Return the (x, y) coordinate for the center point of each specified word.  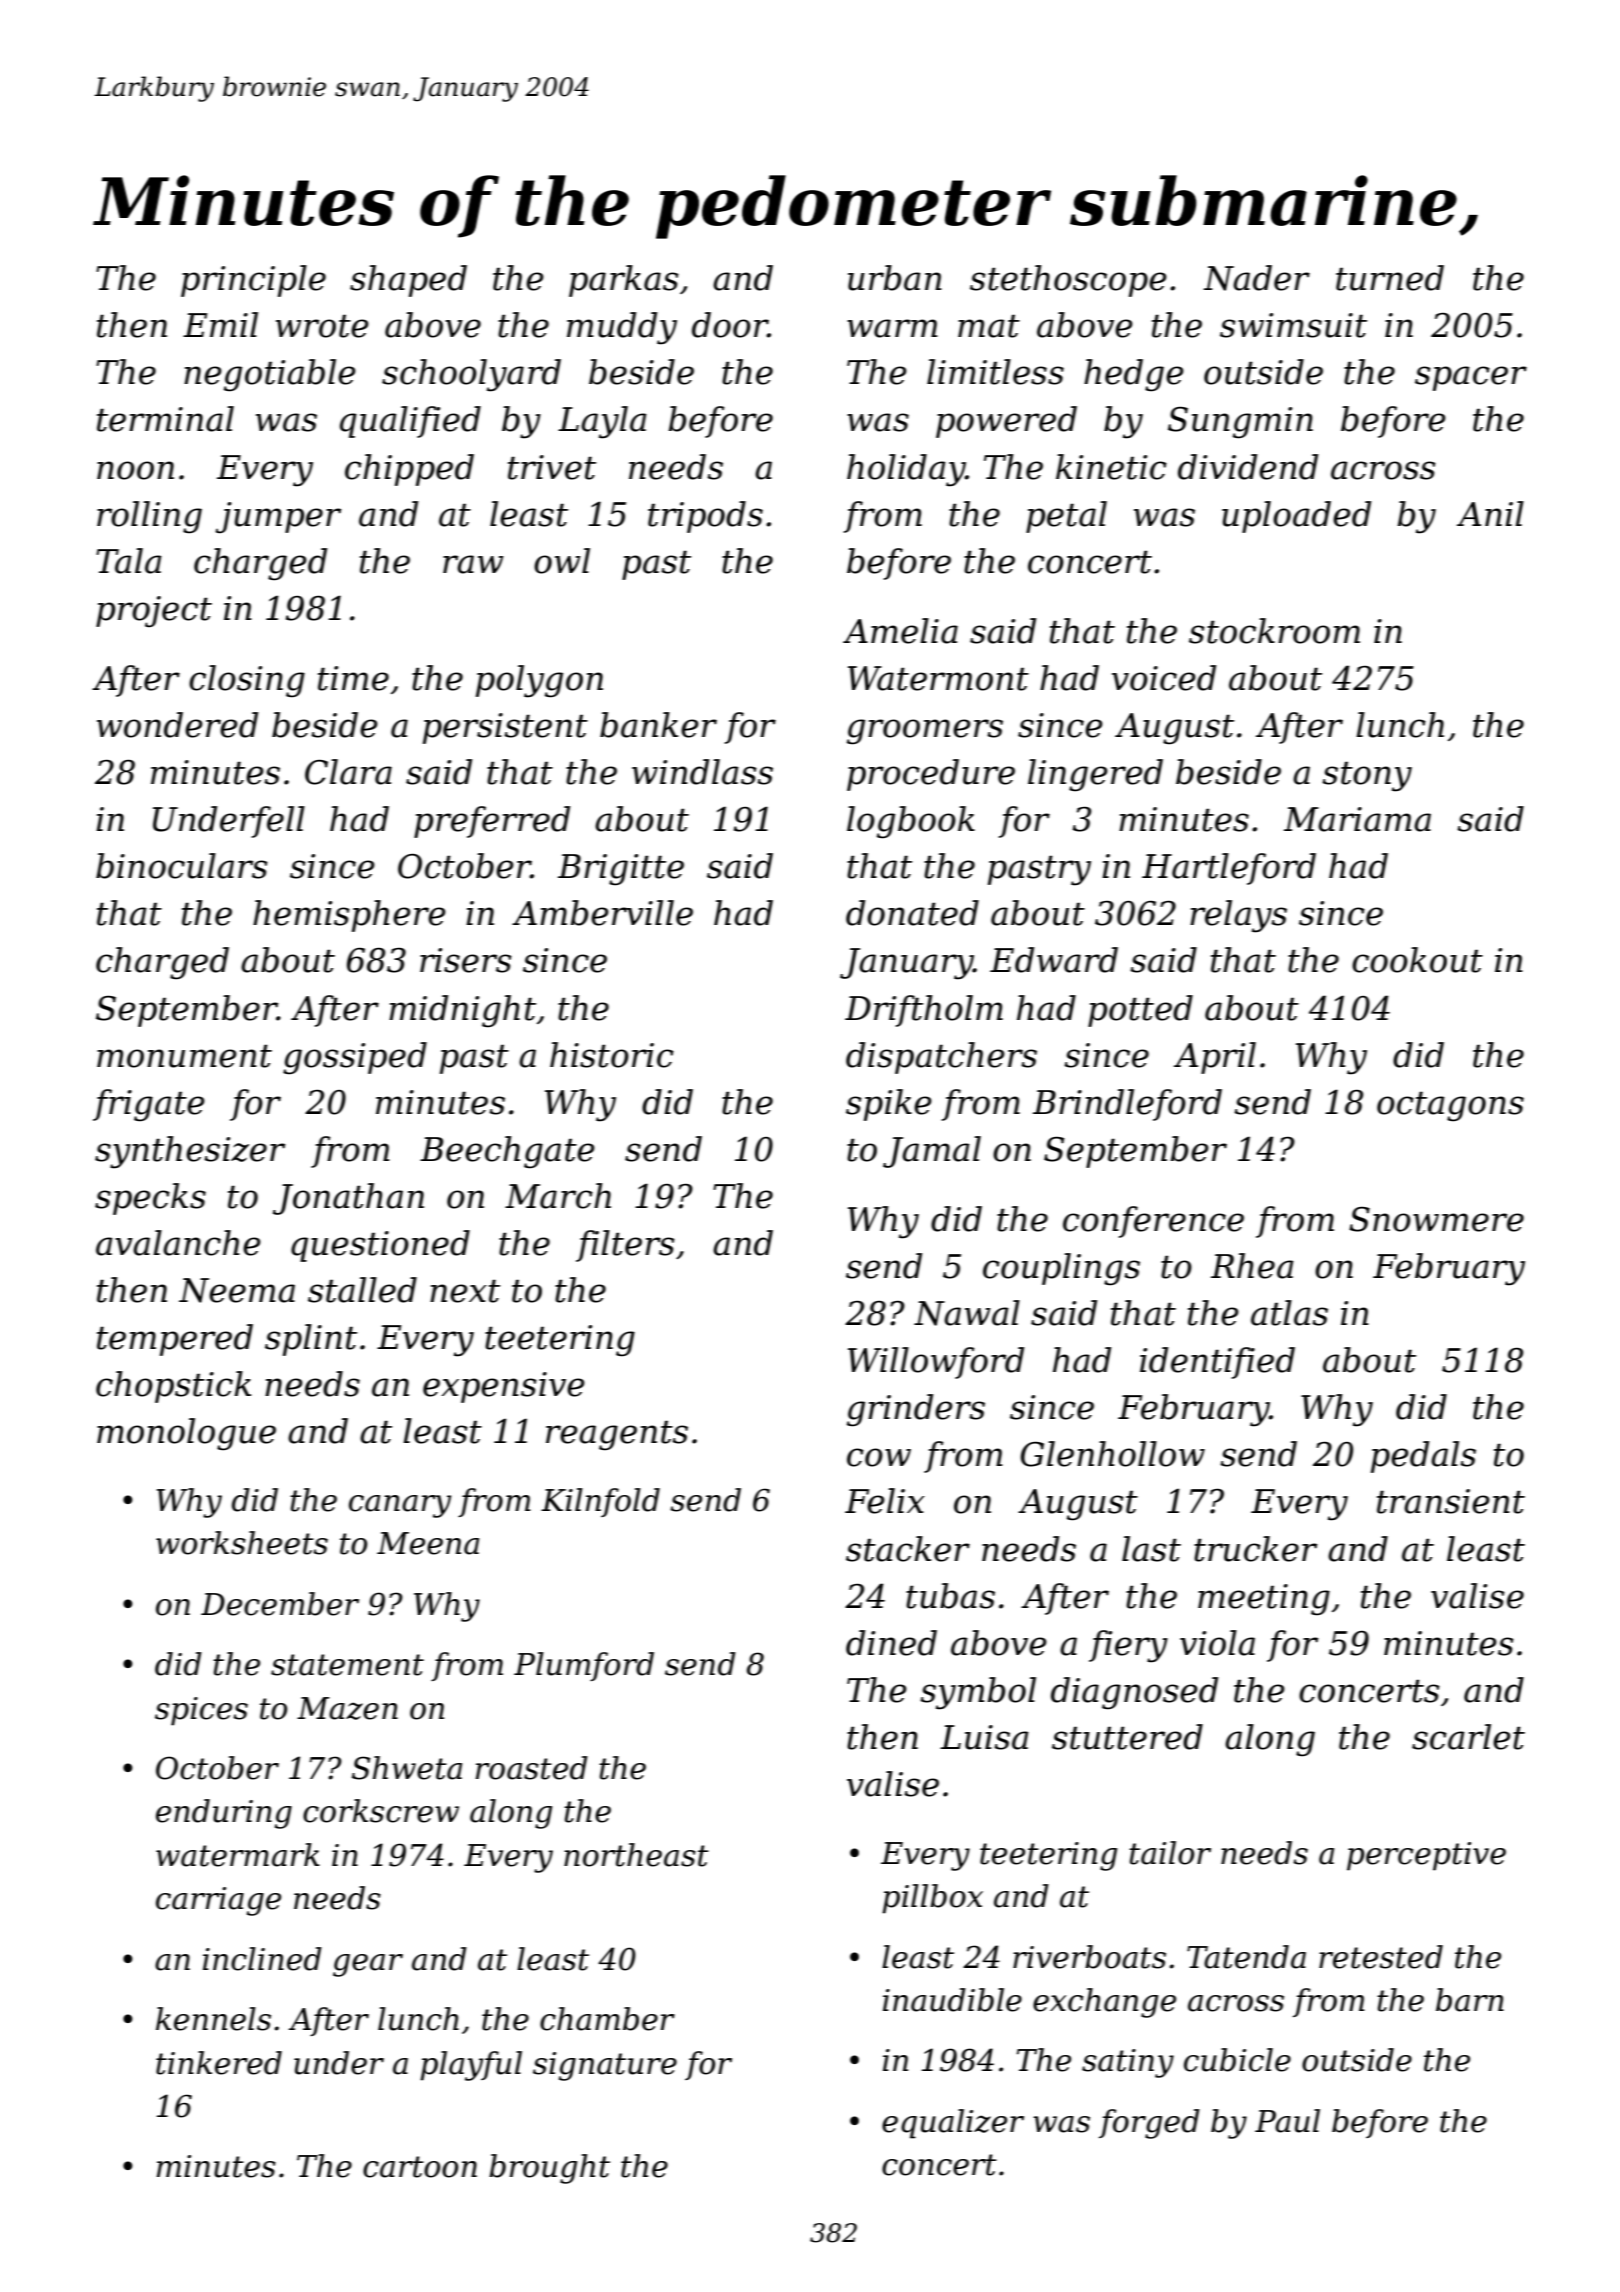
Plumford (584, 1666)
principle (253, 281)
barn (1470, 2000)
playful (471, 2066)
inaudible (952, 2000)
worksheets (242, 1543)
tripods (705, 517)
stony (1367, 776)
